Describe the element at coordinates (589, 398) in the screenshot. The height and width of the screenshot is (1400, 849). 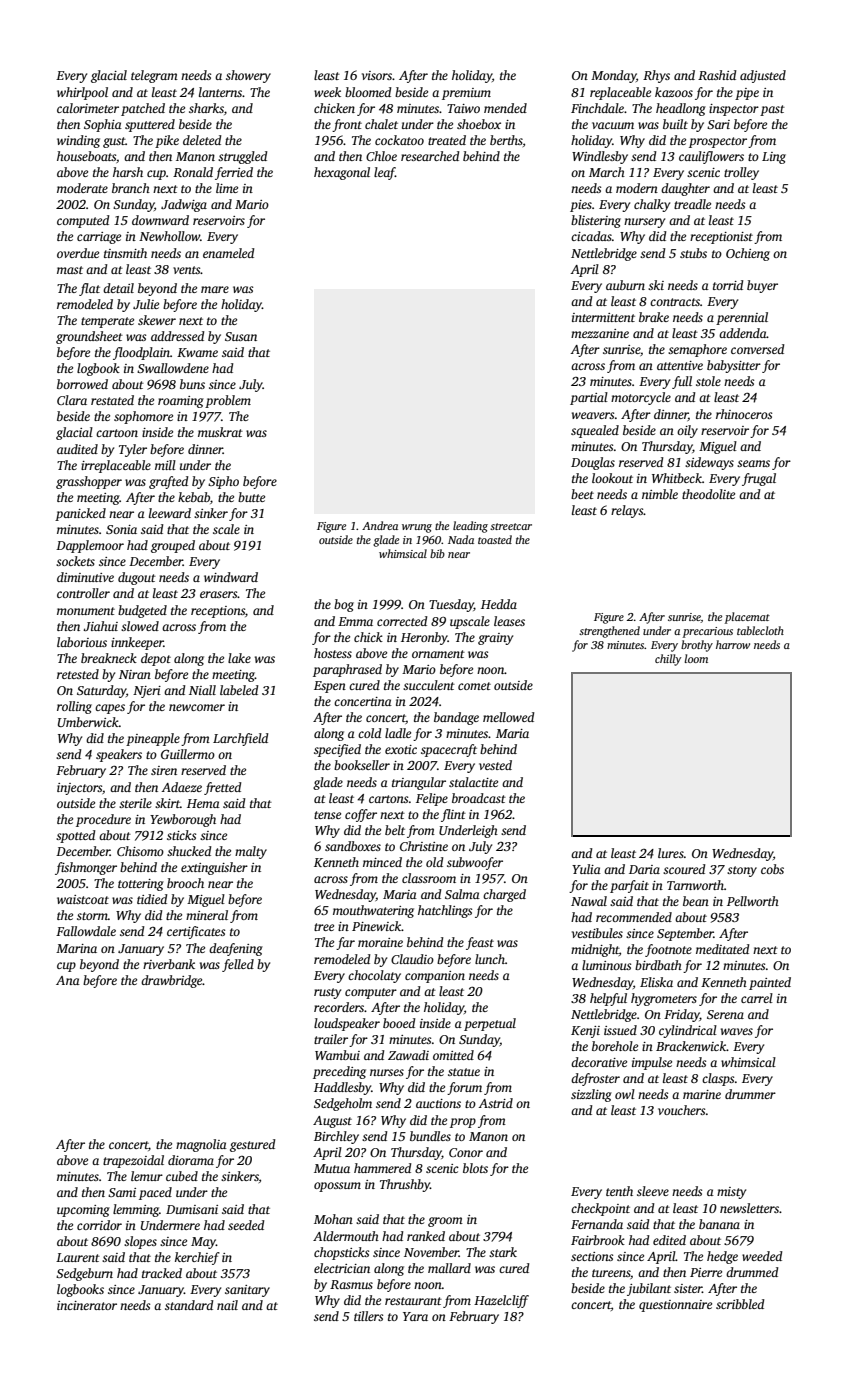
I see `partial` at that location.
